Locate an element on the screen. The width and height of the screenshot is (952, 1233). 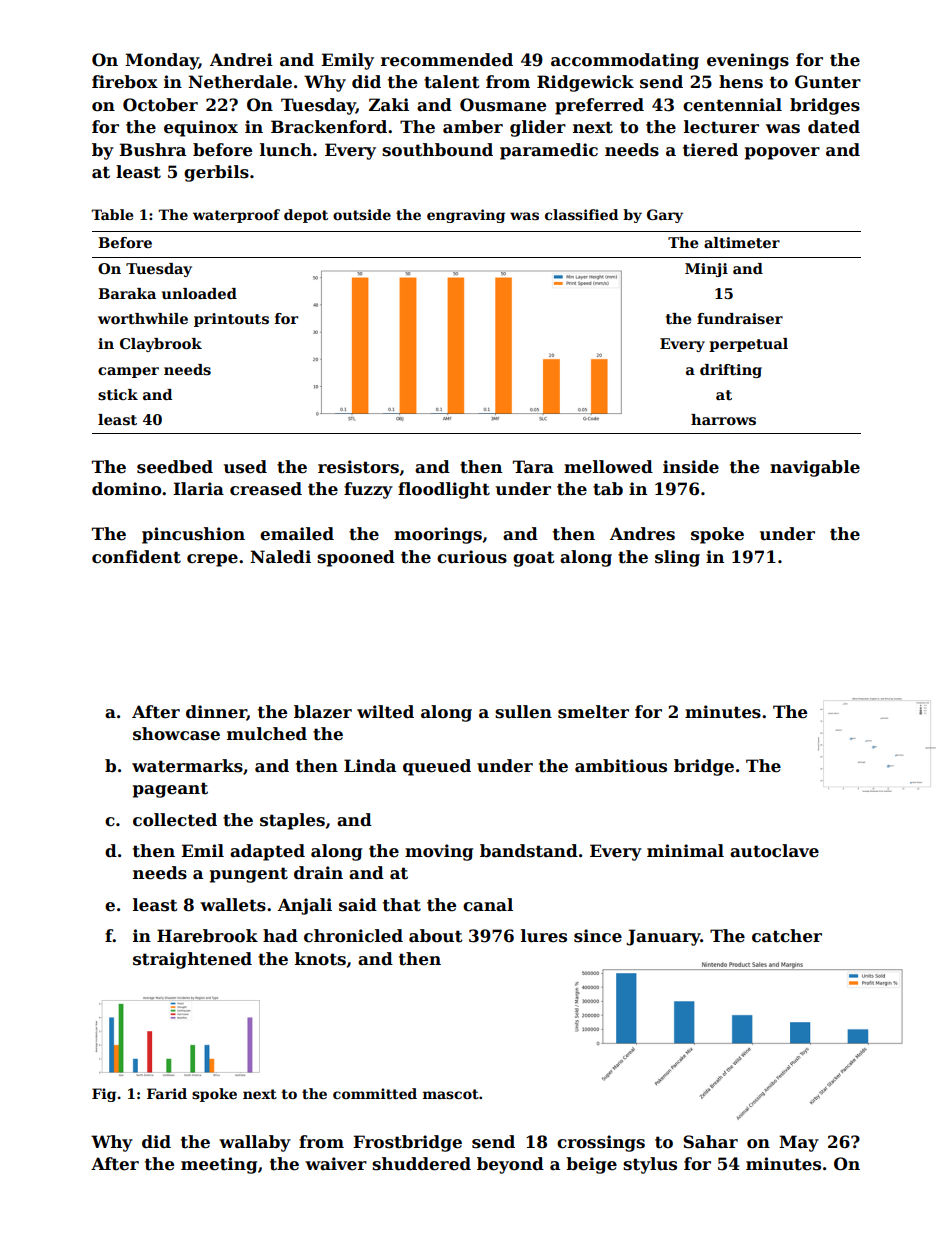
straightened is located at coordinates (192, 960).
